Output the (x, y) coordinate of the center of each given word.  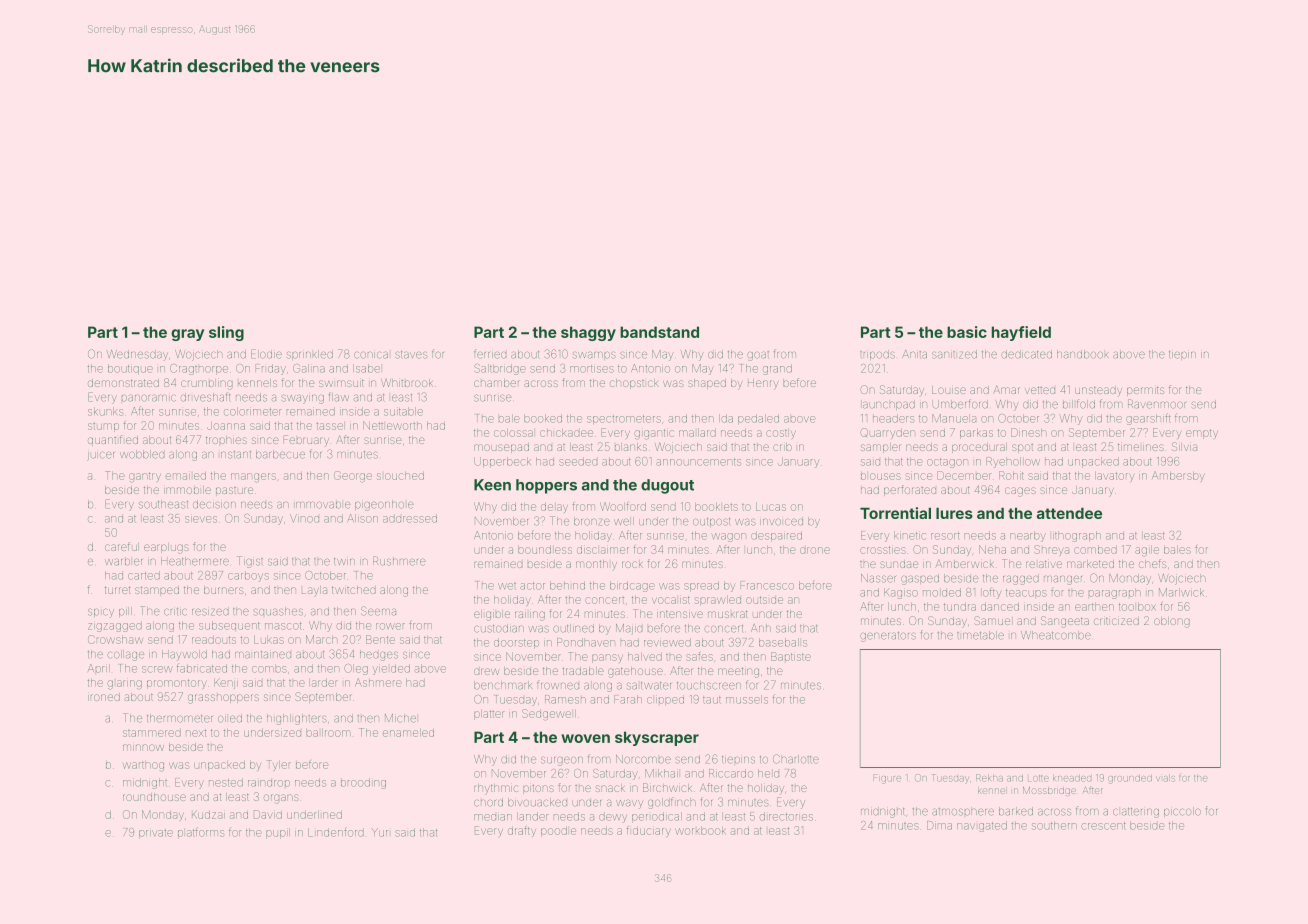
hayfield (1021, 333)
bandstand (659, 332)
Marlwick (1181, 592)
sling (226, 333)
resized (210, 611)
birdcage (632, 586)
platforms (201, 832)
